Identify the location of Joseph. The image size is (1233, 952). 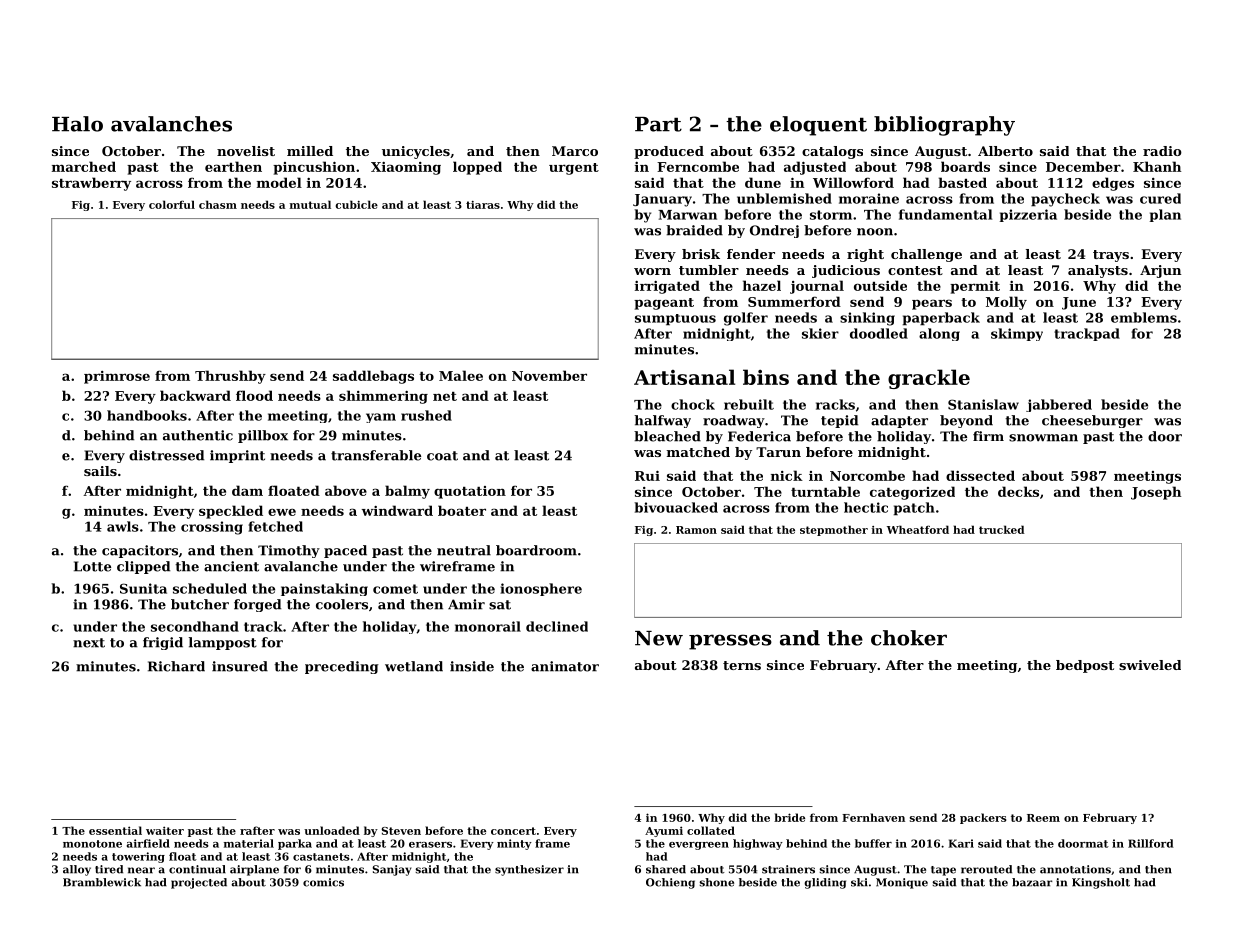
(1156, 493).
